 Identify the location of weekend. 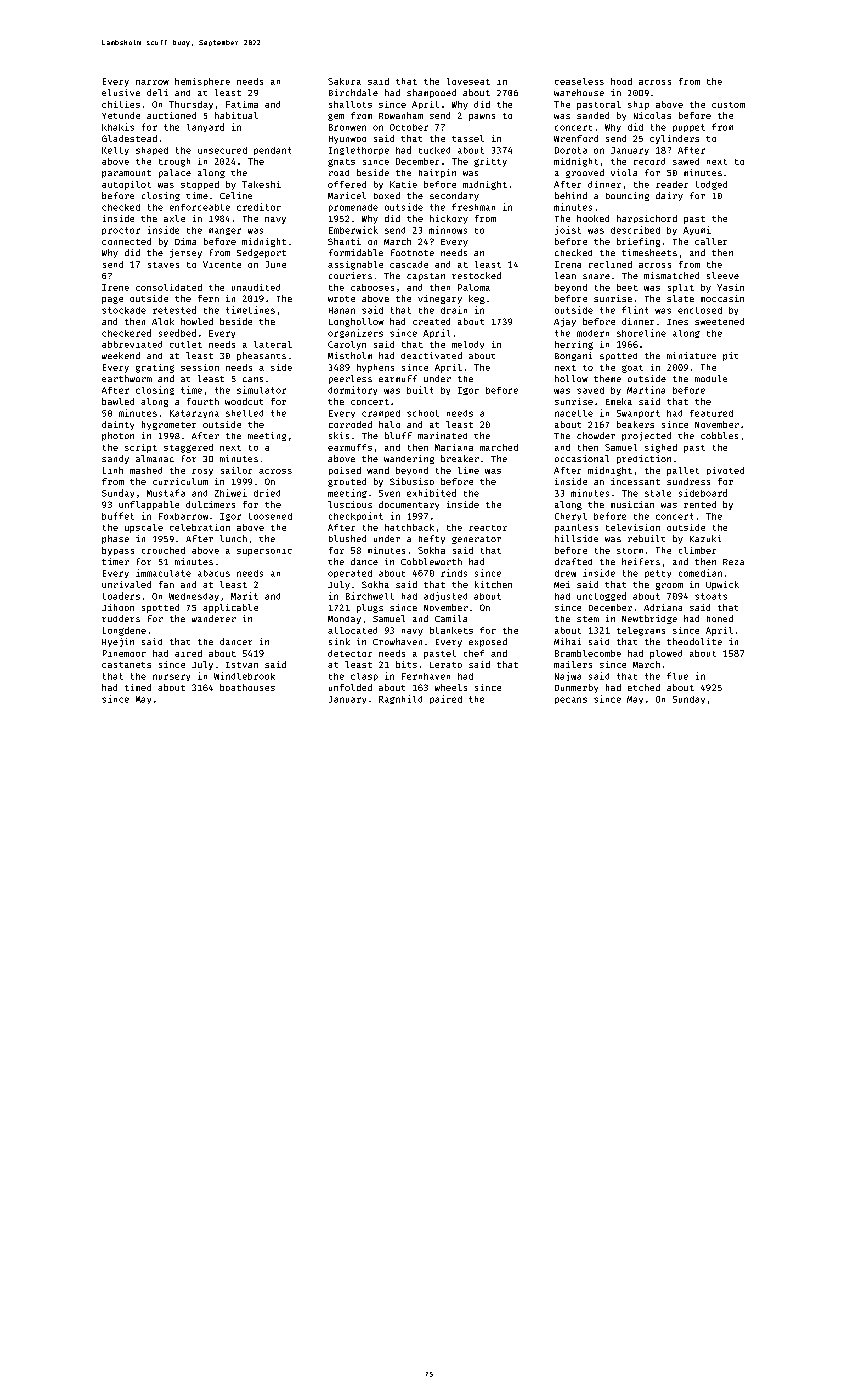
(121, 355).
